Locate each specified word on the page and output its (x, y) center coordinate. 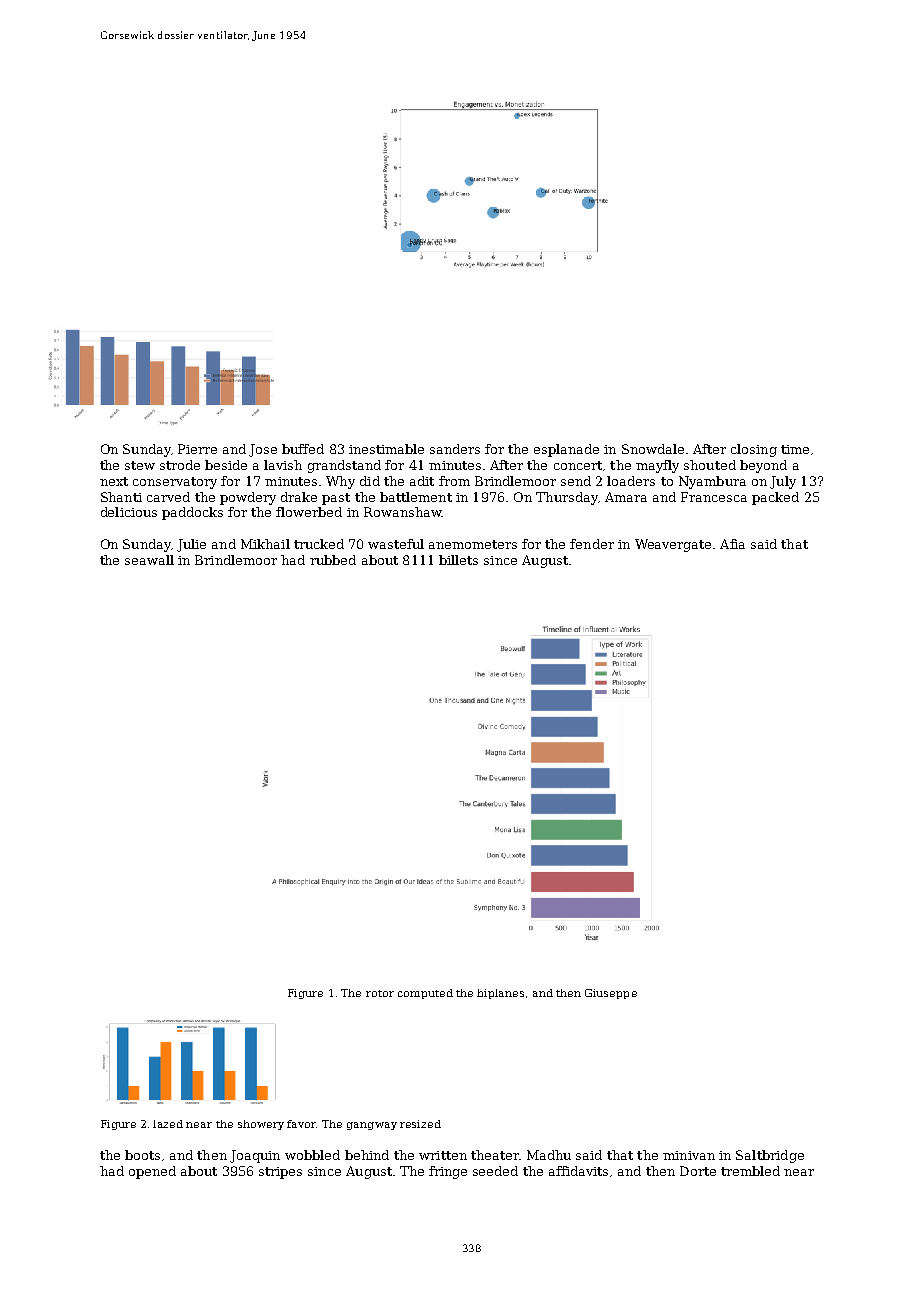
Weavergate (673, 545)
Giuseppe (611, 994)
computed (425, 994)
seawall (149, 560)
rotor (380, 993)
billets (458, 560)
